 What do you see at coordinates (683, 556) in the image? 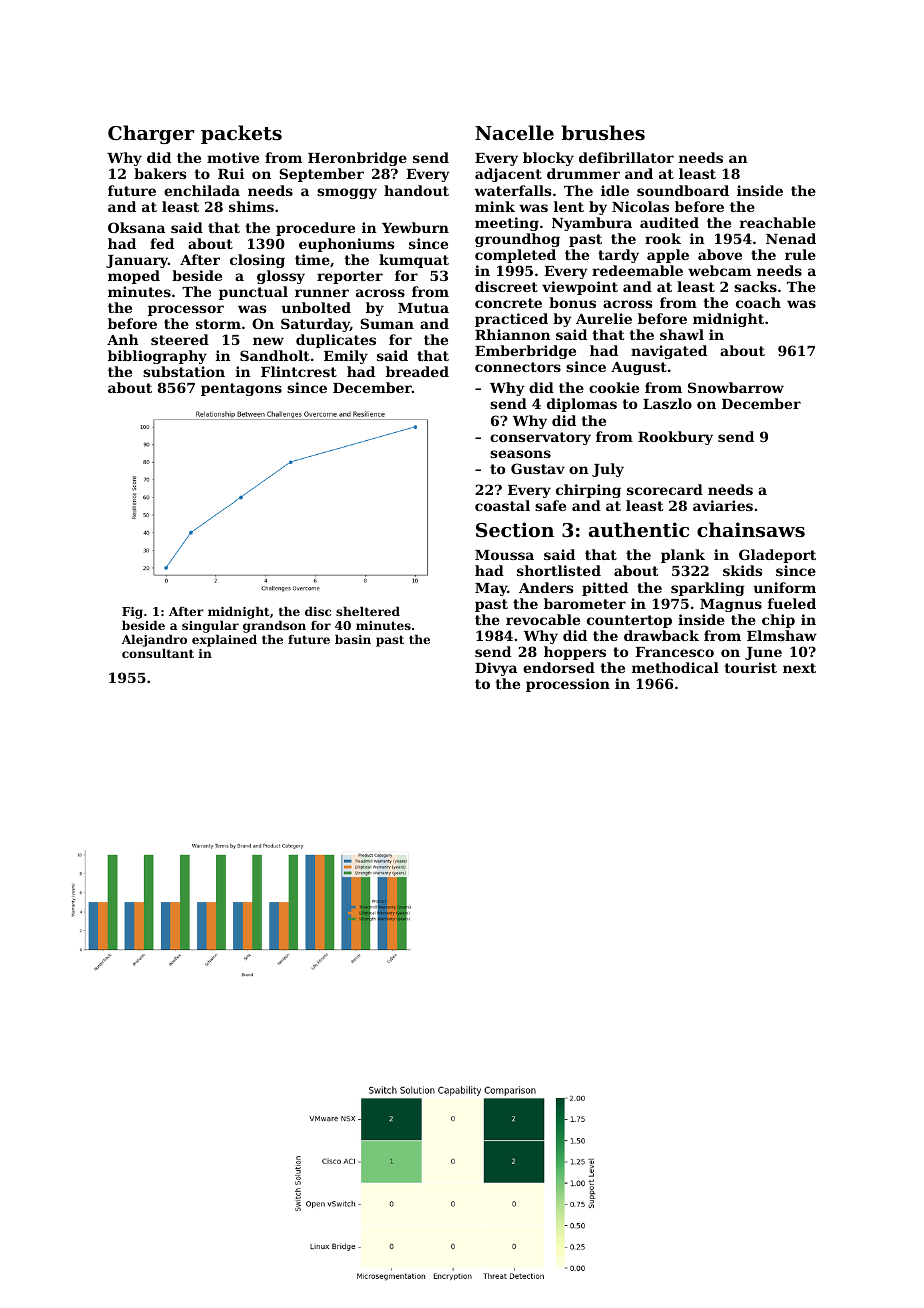
I see `plank` at bounding box center [683, 556].
